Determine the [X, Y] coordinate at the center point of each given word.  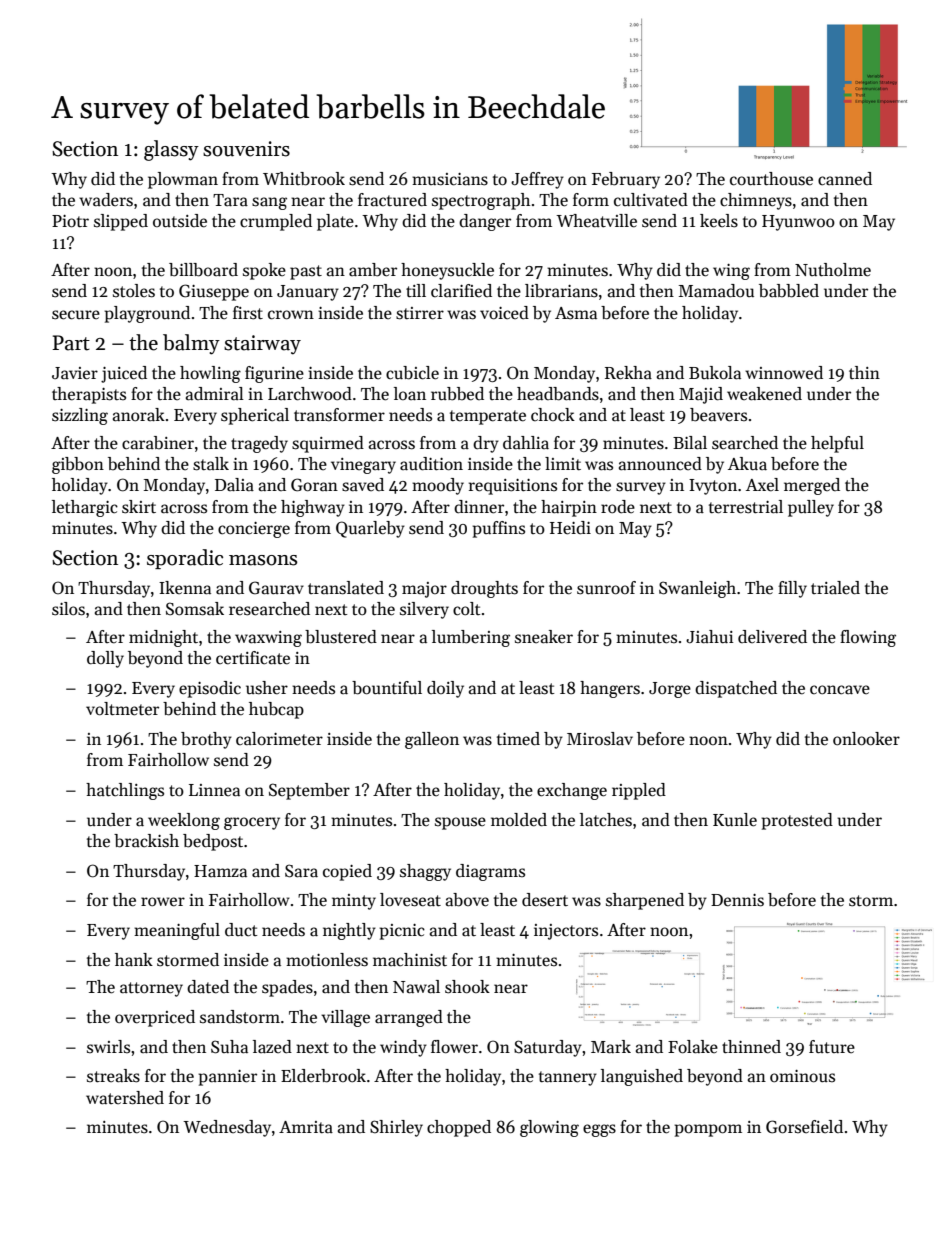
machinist [410, 960]
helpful [837, 444]
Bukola [715, 373]
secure [76, 315]
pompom [708, 1130]
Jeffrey [537, 180]
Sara [301, 871]
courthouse [771, 179]
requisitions [513, 487]
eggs [599, 1130]
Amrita [306, 1127]
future [832, 1047]
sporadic [185, 559]
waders [106, 200]
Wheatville [596, 221]
